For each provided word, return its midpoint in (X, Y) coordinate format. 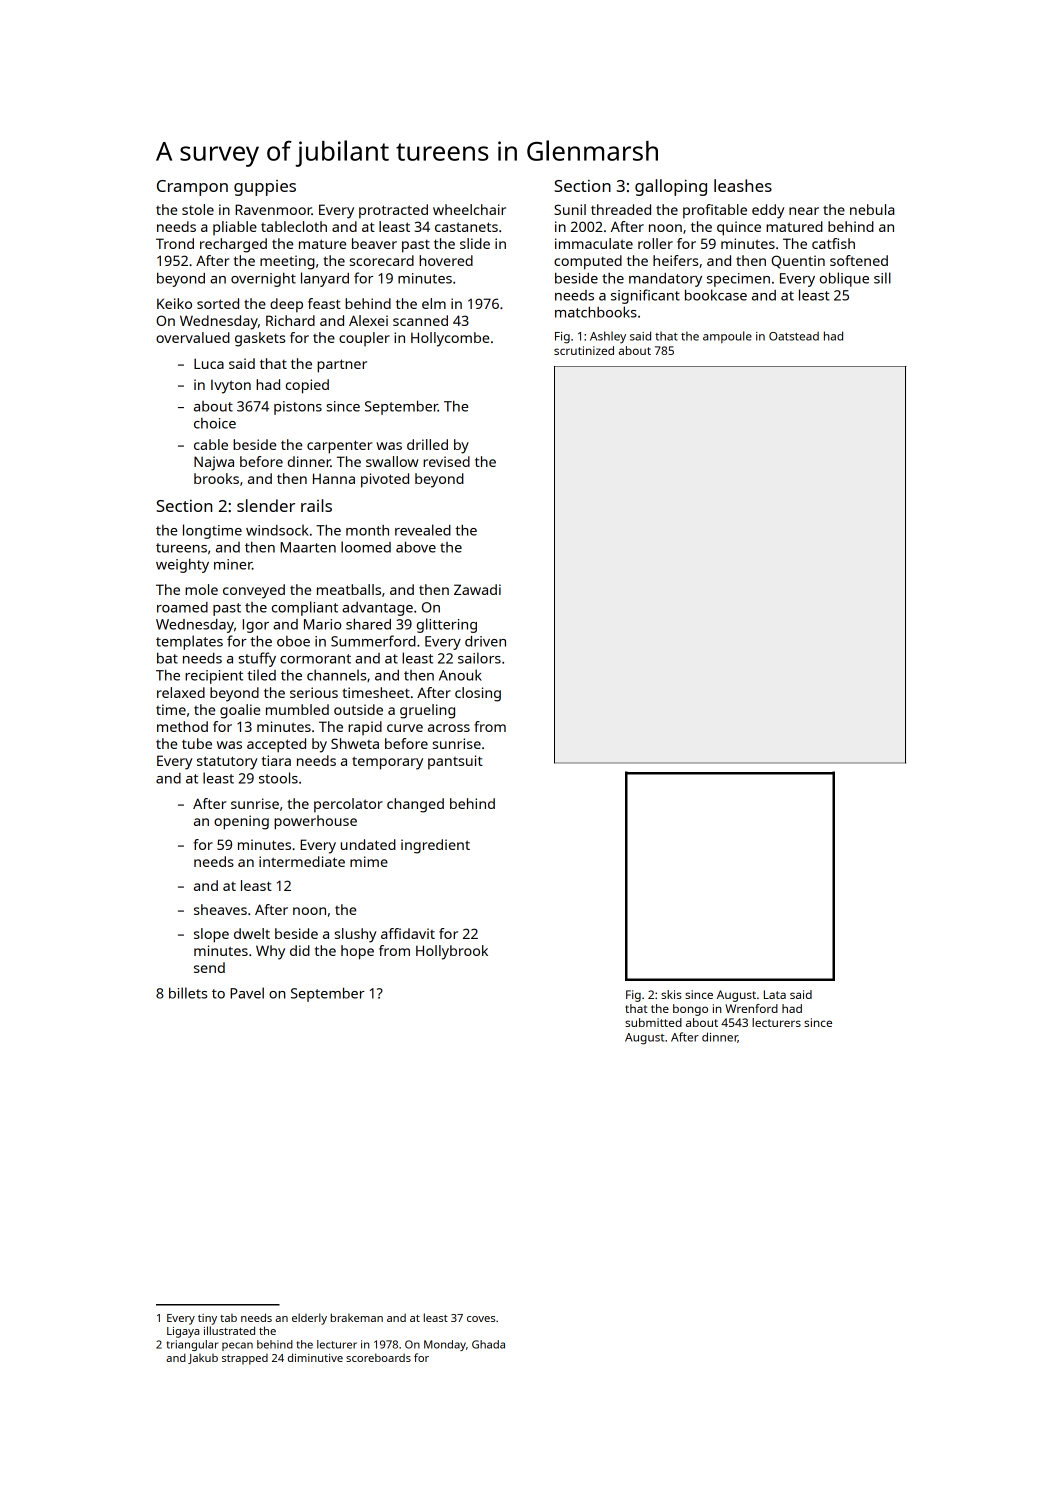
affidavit (408, 933)
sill (882, 278)
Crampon (192, 188)
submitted (653, 1022)
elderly (309, 1319)
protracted (393, 211)
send (209, 967)
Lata (775, 994)
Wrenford (751, 1008)
